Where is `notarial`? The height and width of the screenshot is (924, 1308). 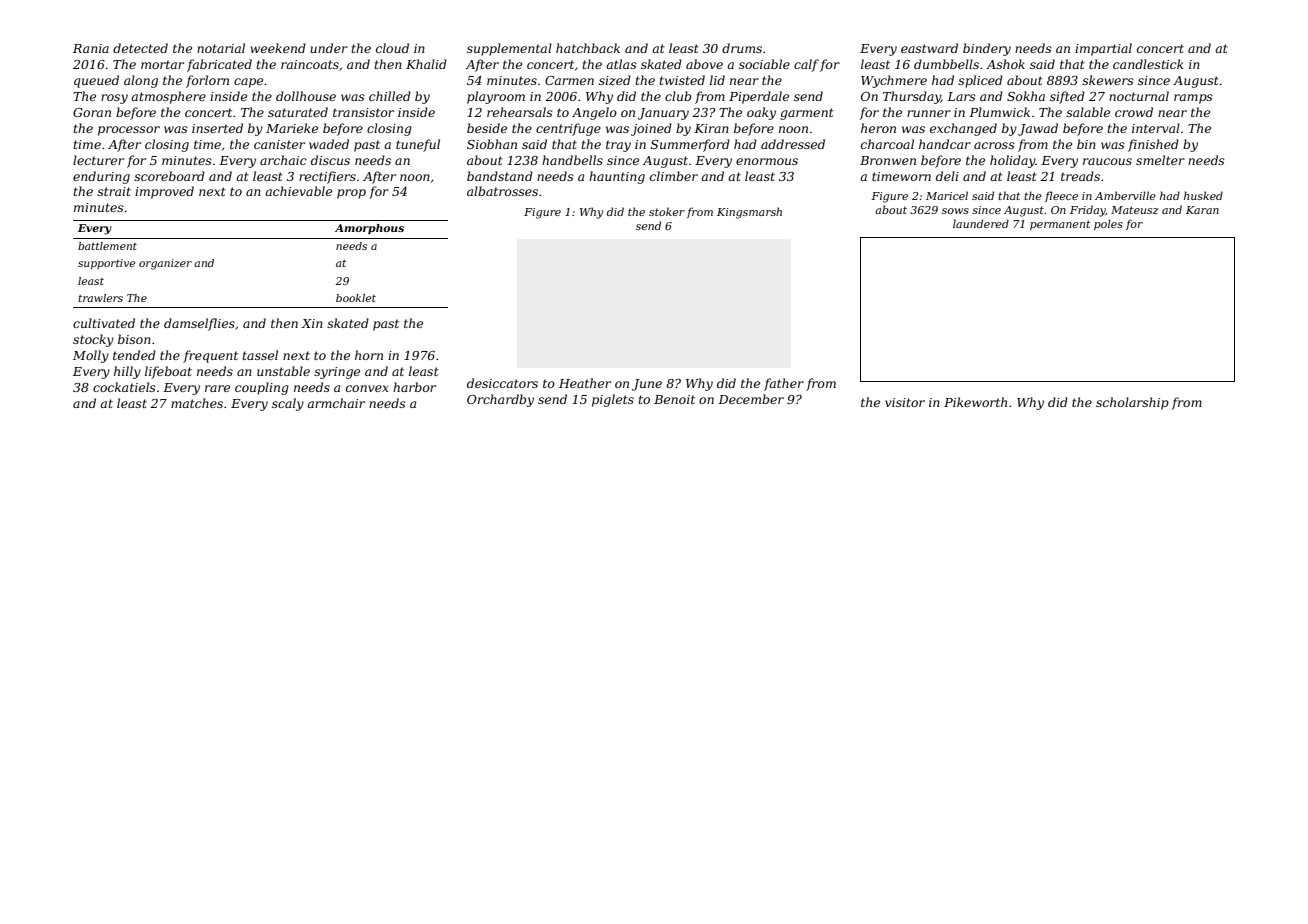 notarial is located at coordinates (221, 48).
